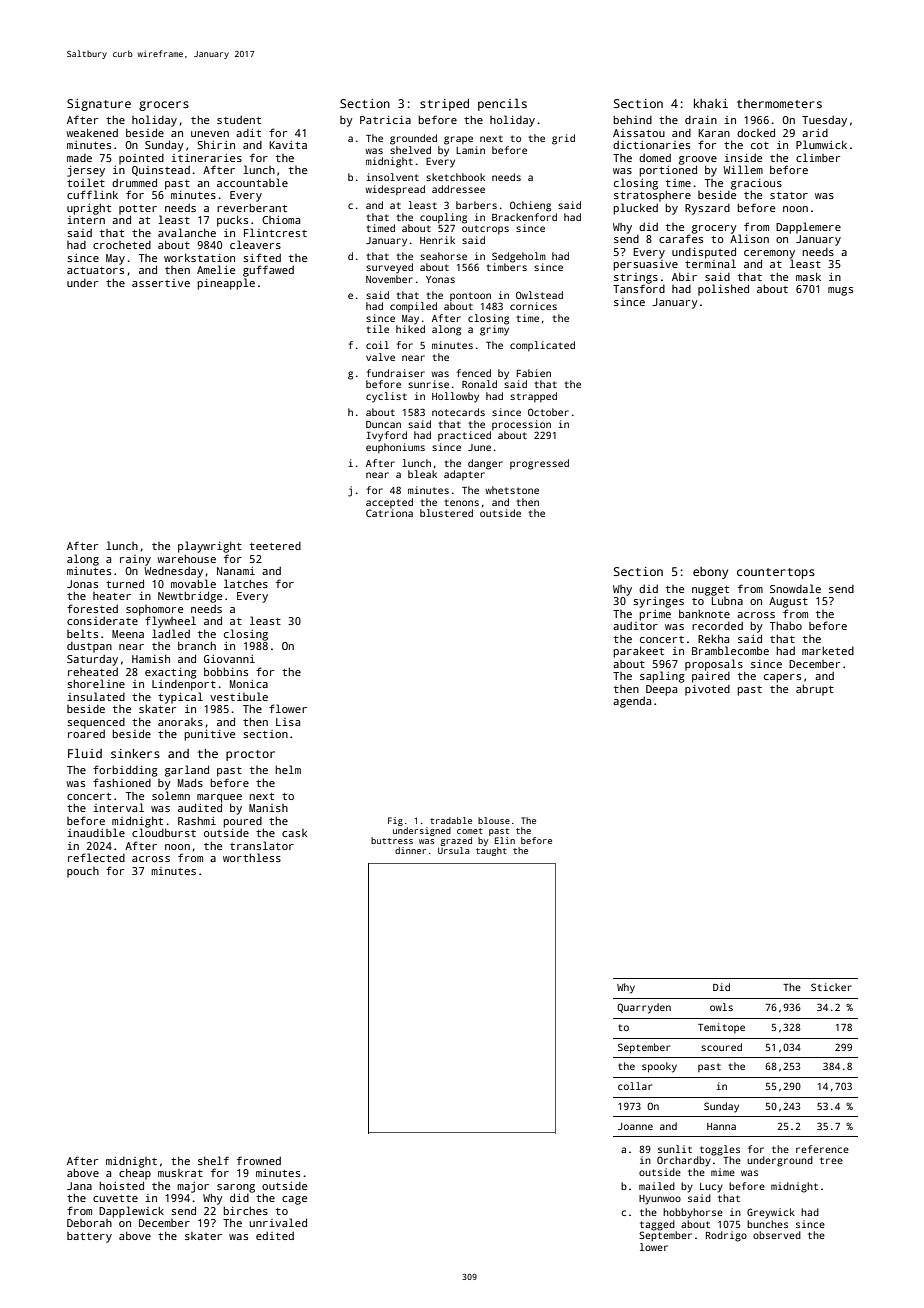 Image resolution: width=924 pixels, height=1308 pixels. I want to click on grape, so click(458, 140).
